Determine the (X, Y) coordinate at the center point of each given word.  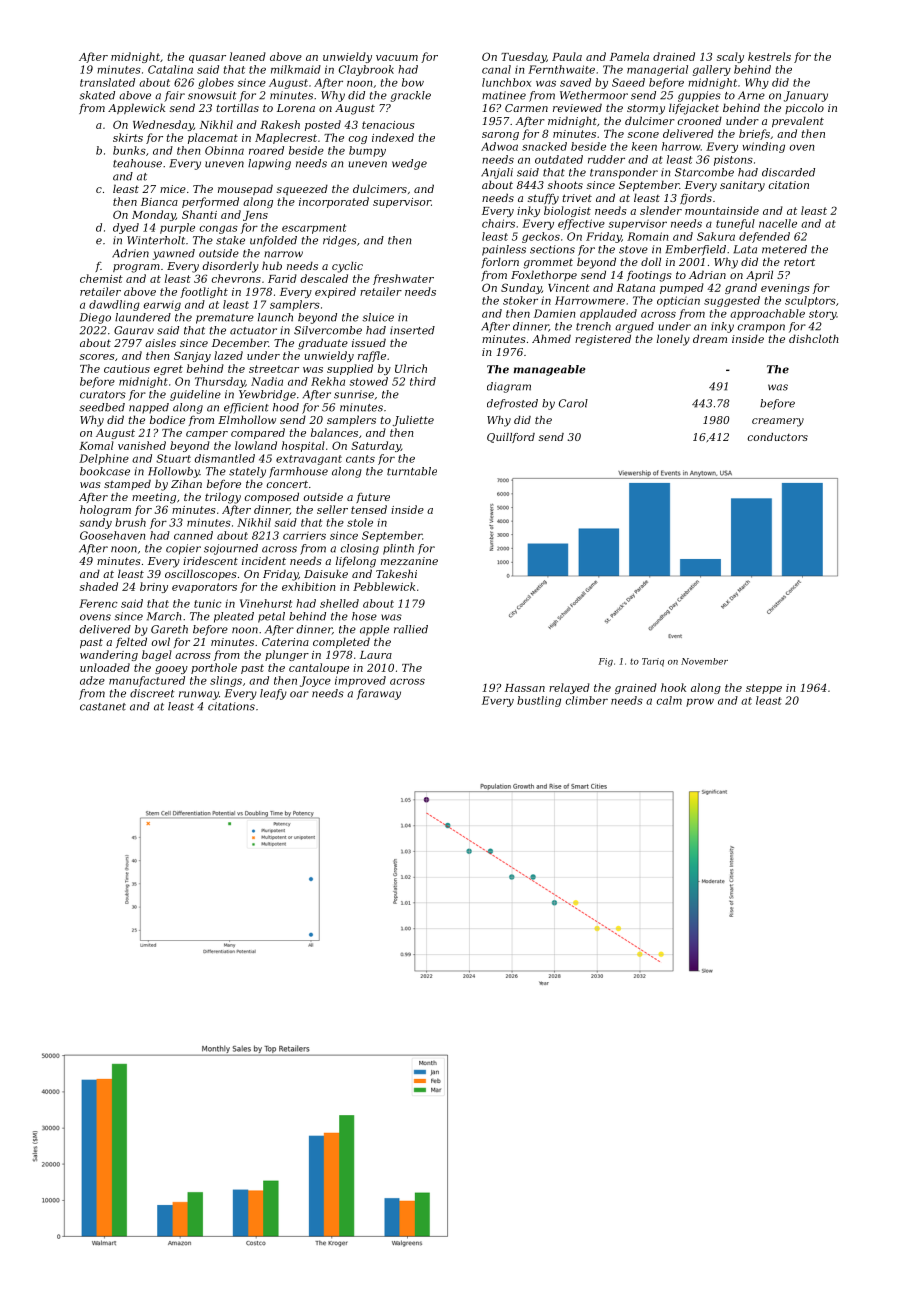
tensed (369, 509)
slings (226, 681)
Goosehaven (112, 535)
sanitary (742, 186)
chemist (101, 278)
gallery (712, 70)
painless (504, 250)
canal (496, 69)
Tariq (653, 662)
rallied (411, 629)
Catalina (170, 69)
